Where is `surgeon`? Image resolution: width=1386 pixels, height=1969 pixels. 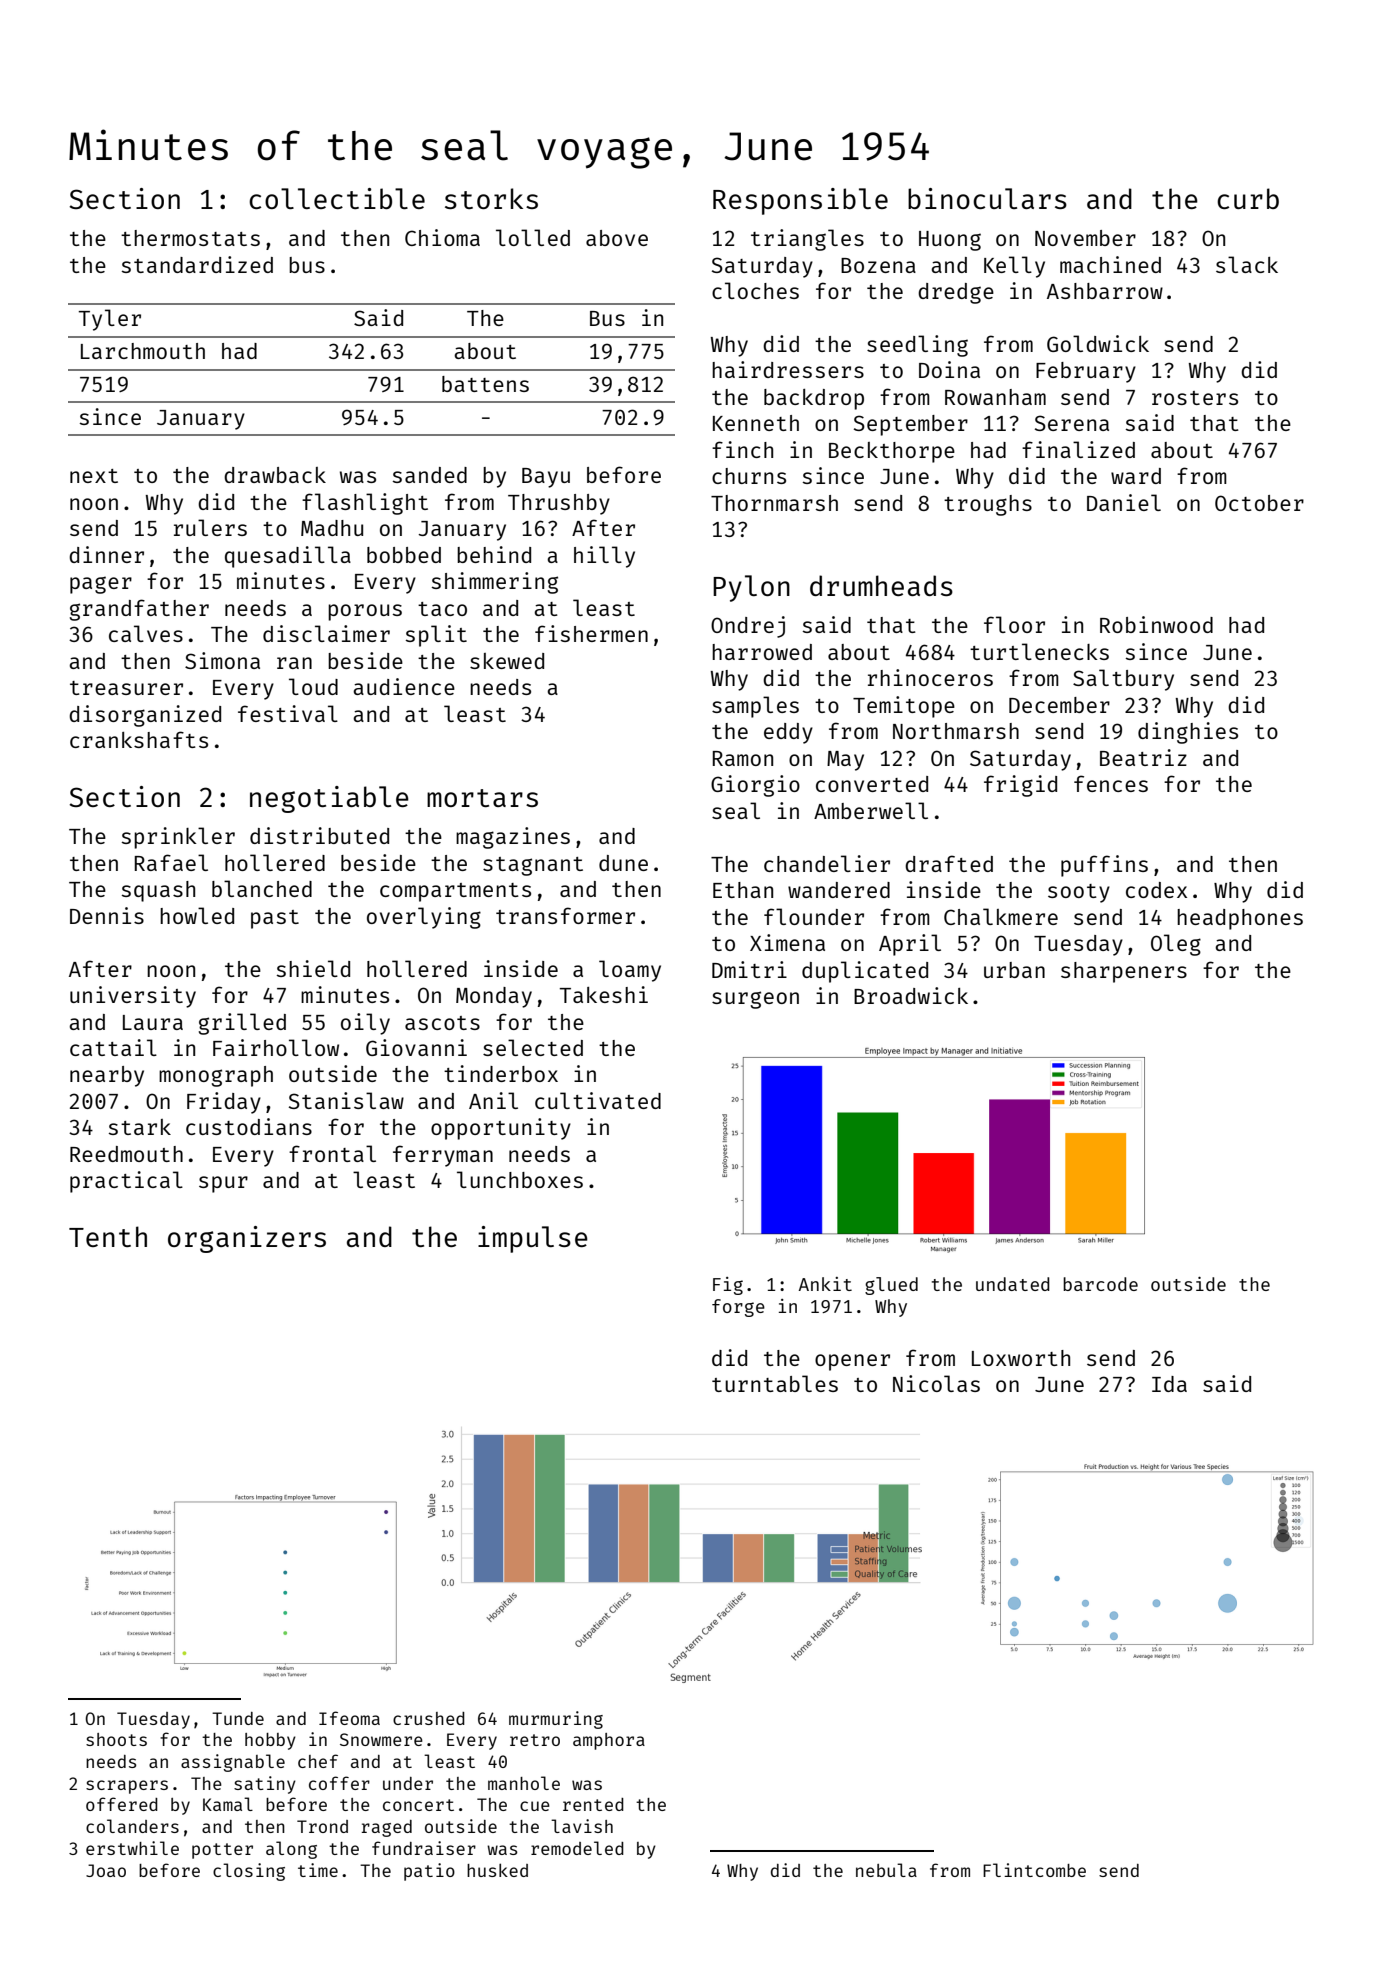 surgeon is located at coordinates (755, 1000).
